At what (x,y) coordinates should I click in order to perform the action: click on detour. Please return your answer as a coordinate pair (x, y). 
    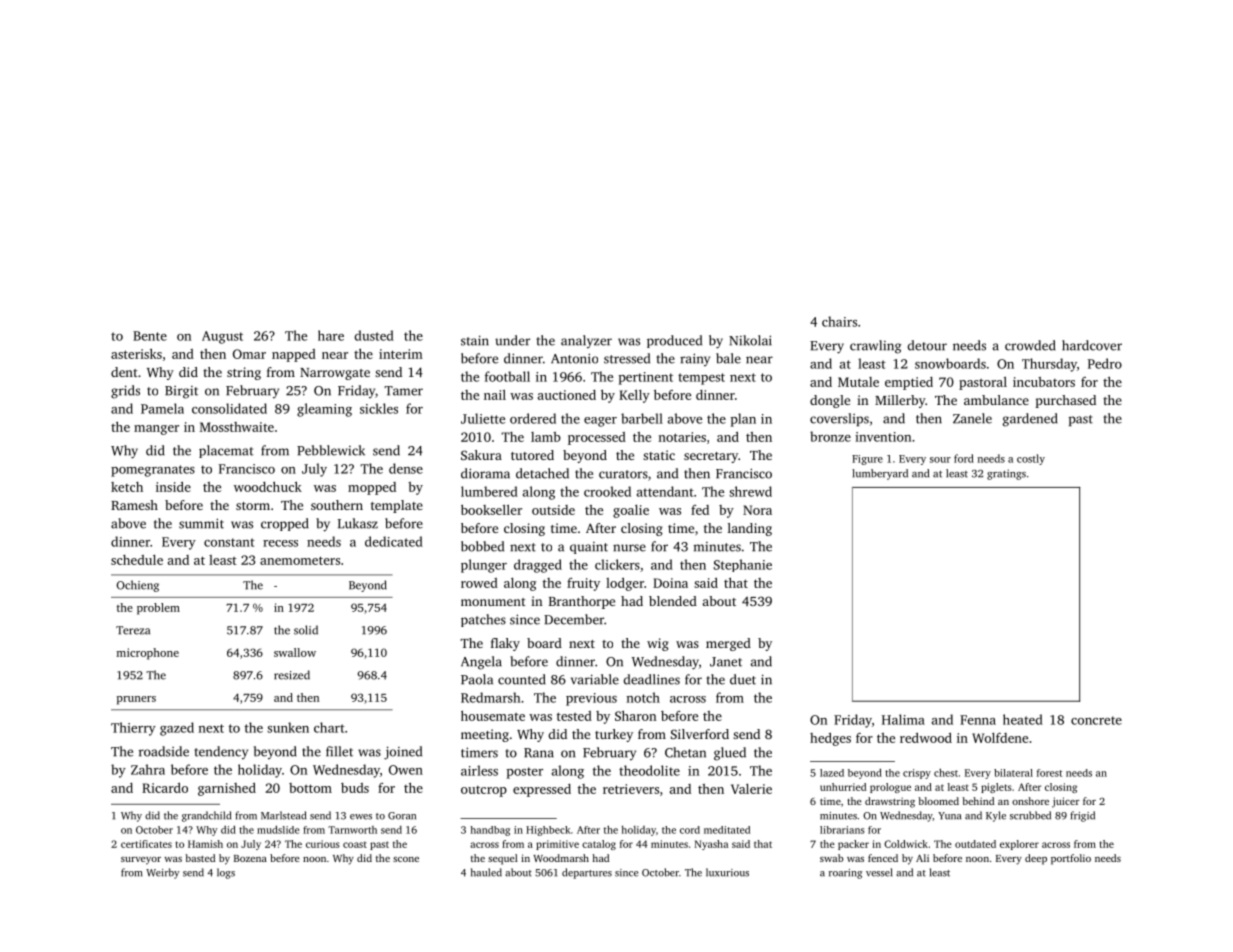
    Looking at the image, I should click on (927, 345).
